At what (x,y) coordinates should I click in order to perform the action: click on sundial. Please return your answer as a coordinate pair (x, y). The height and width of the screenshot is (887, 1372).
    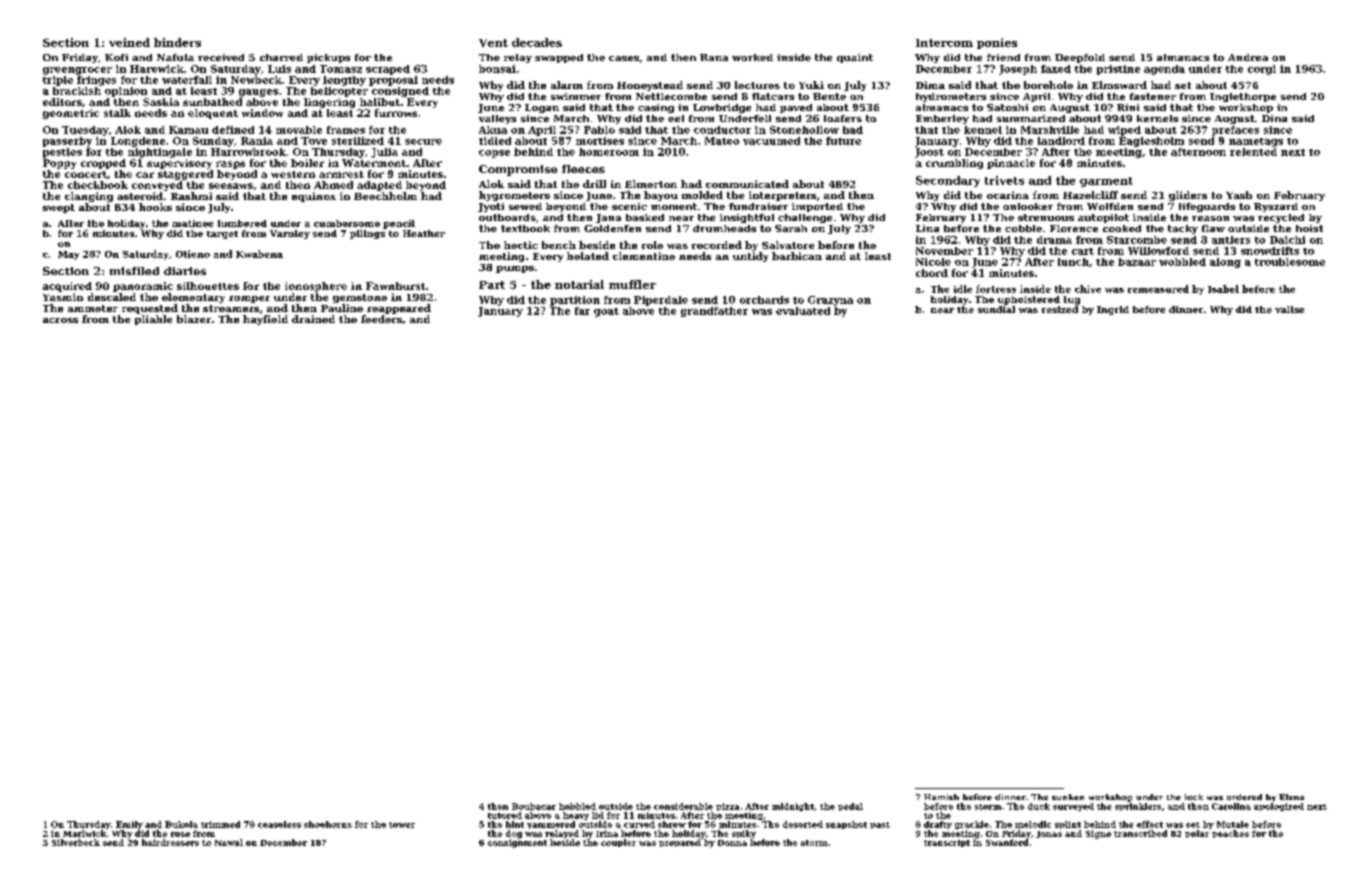
    Looking at the image, I should click on (996, 309).
